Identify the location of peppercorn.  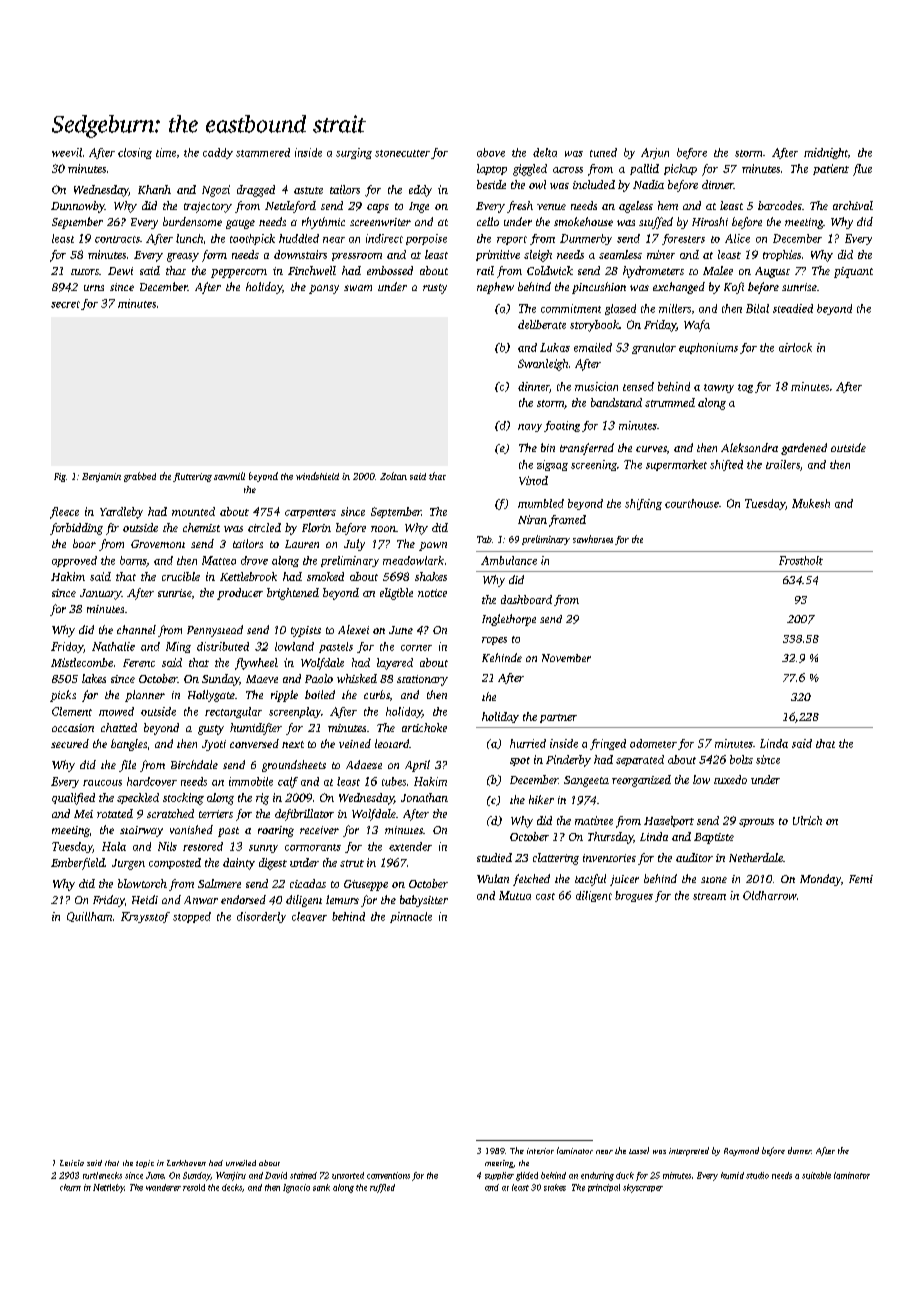
(239, 273).
